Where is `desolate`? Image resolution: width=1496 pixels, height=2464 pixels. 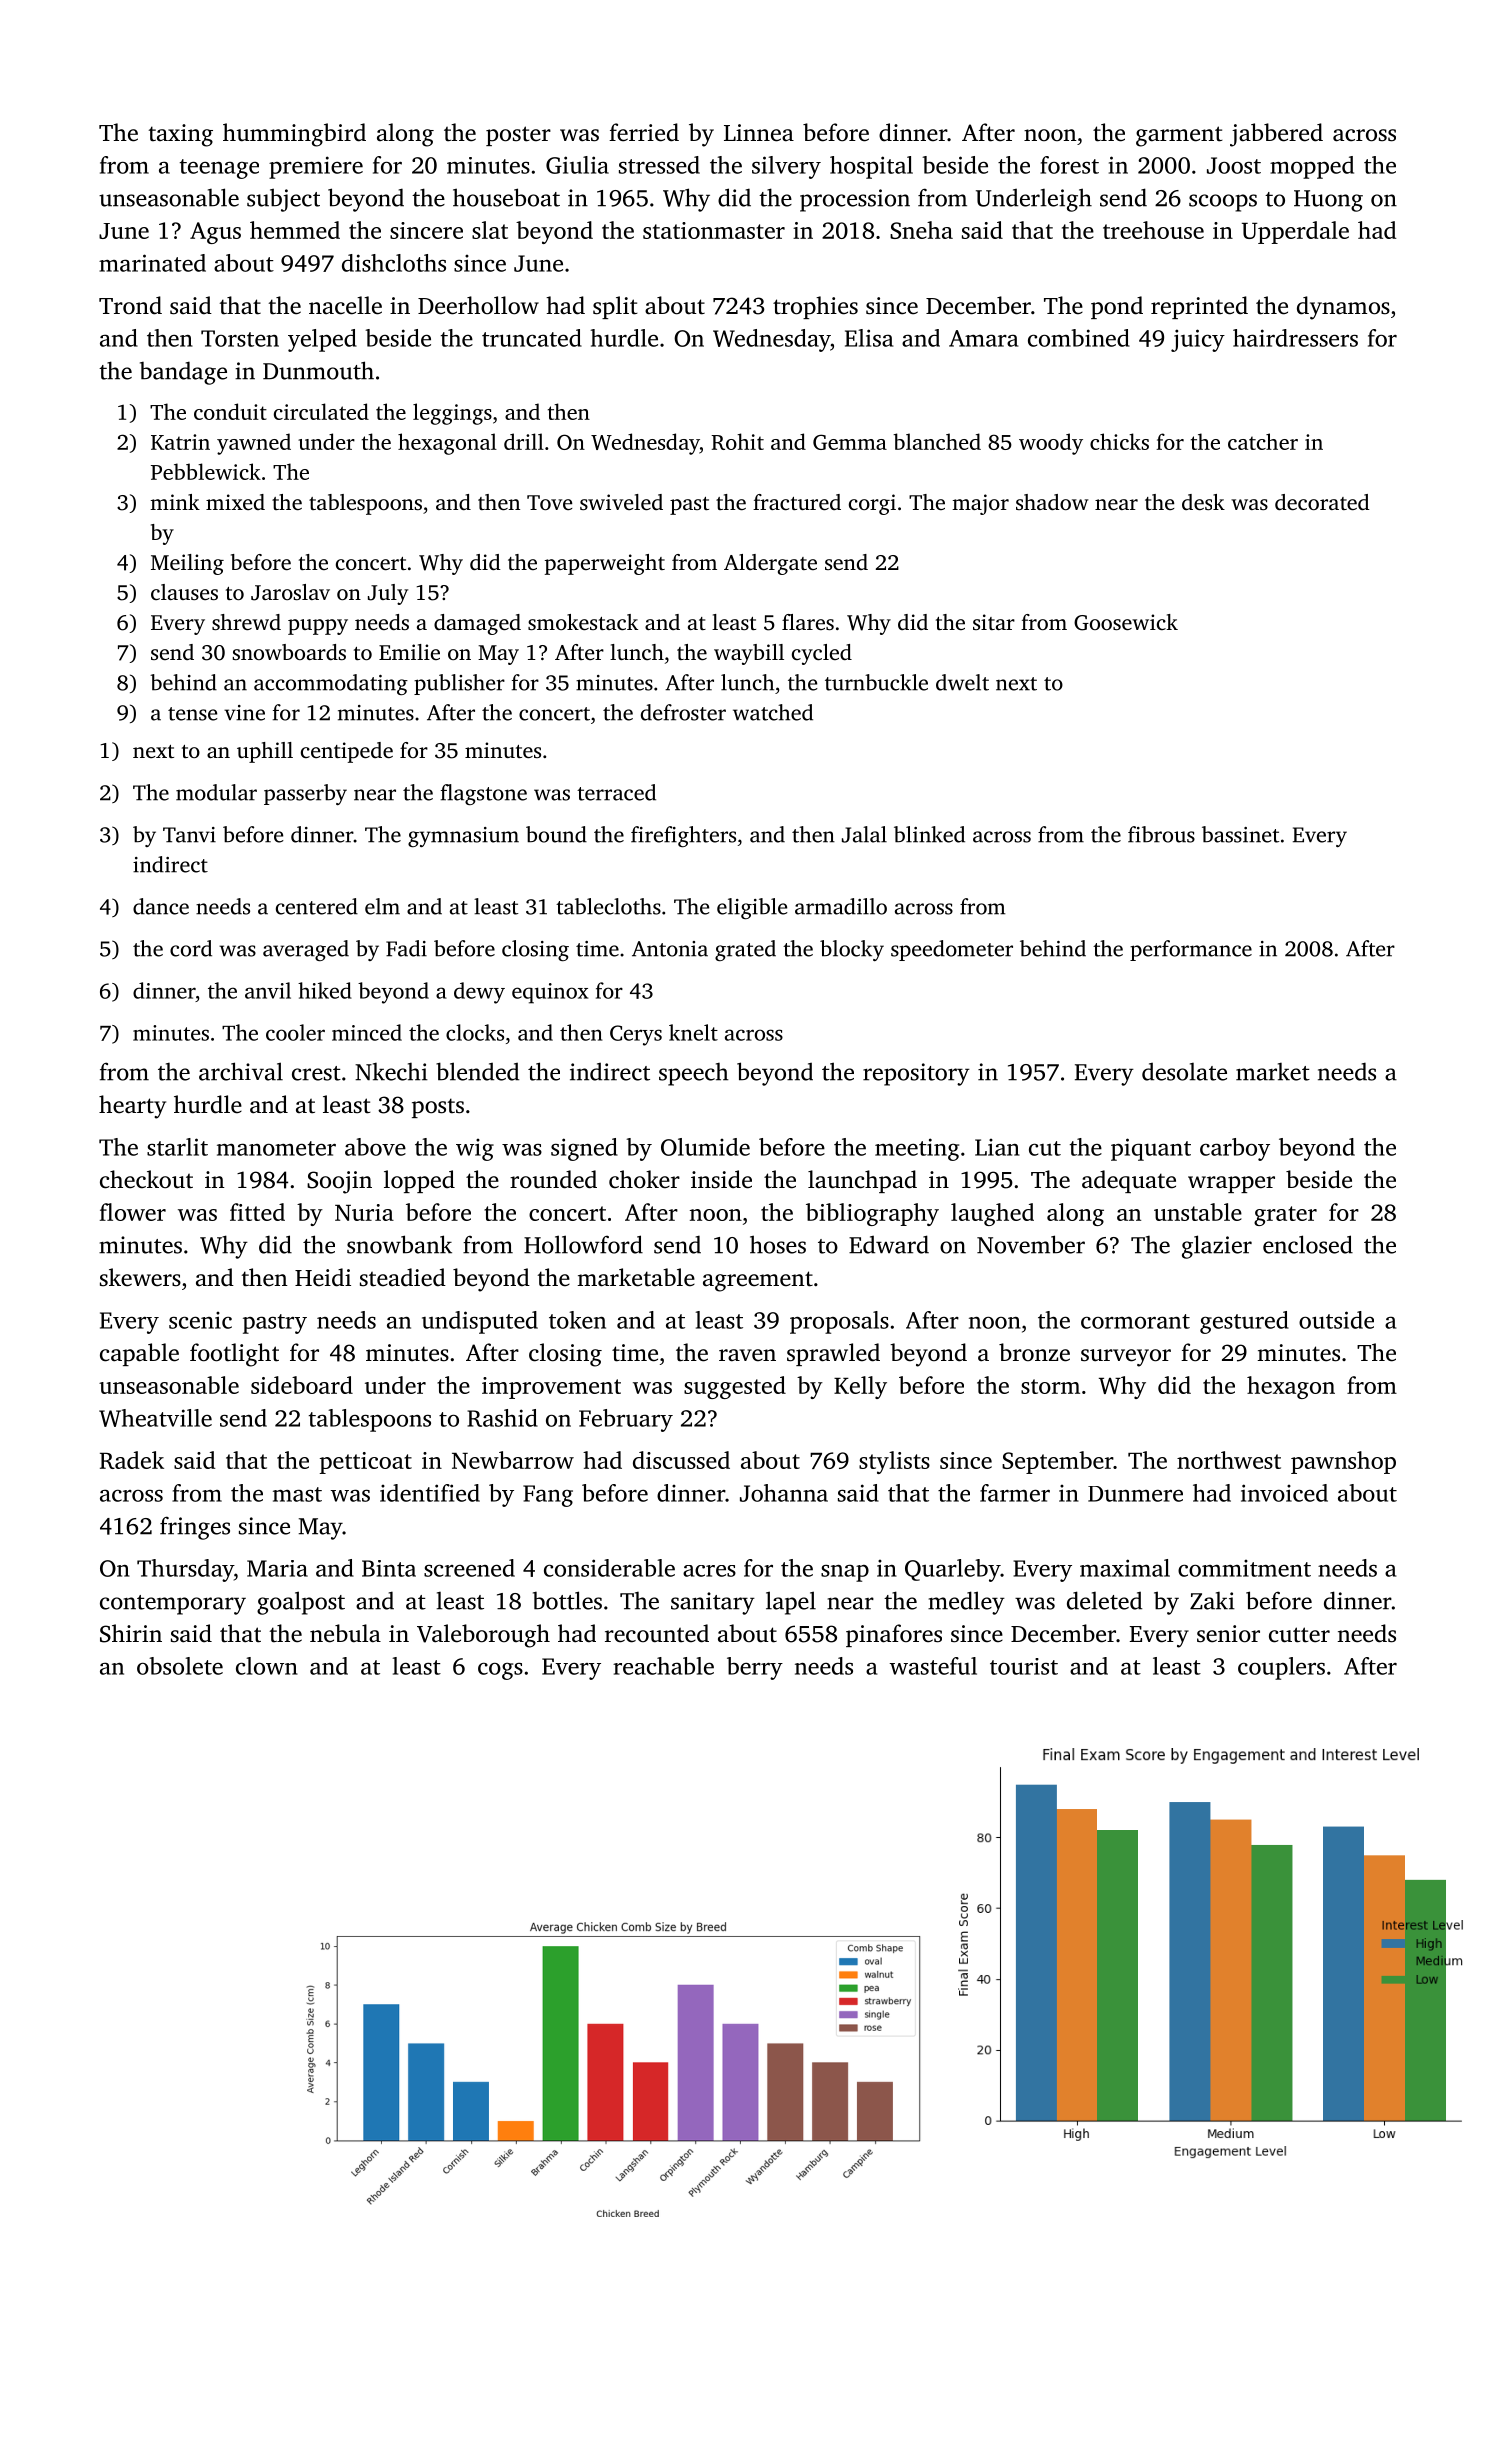
desolate is located at coordinates (1184, 1072).
